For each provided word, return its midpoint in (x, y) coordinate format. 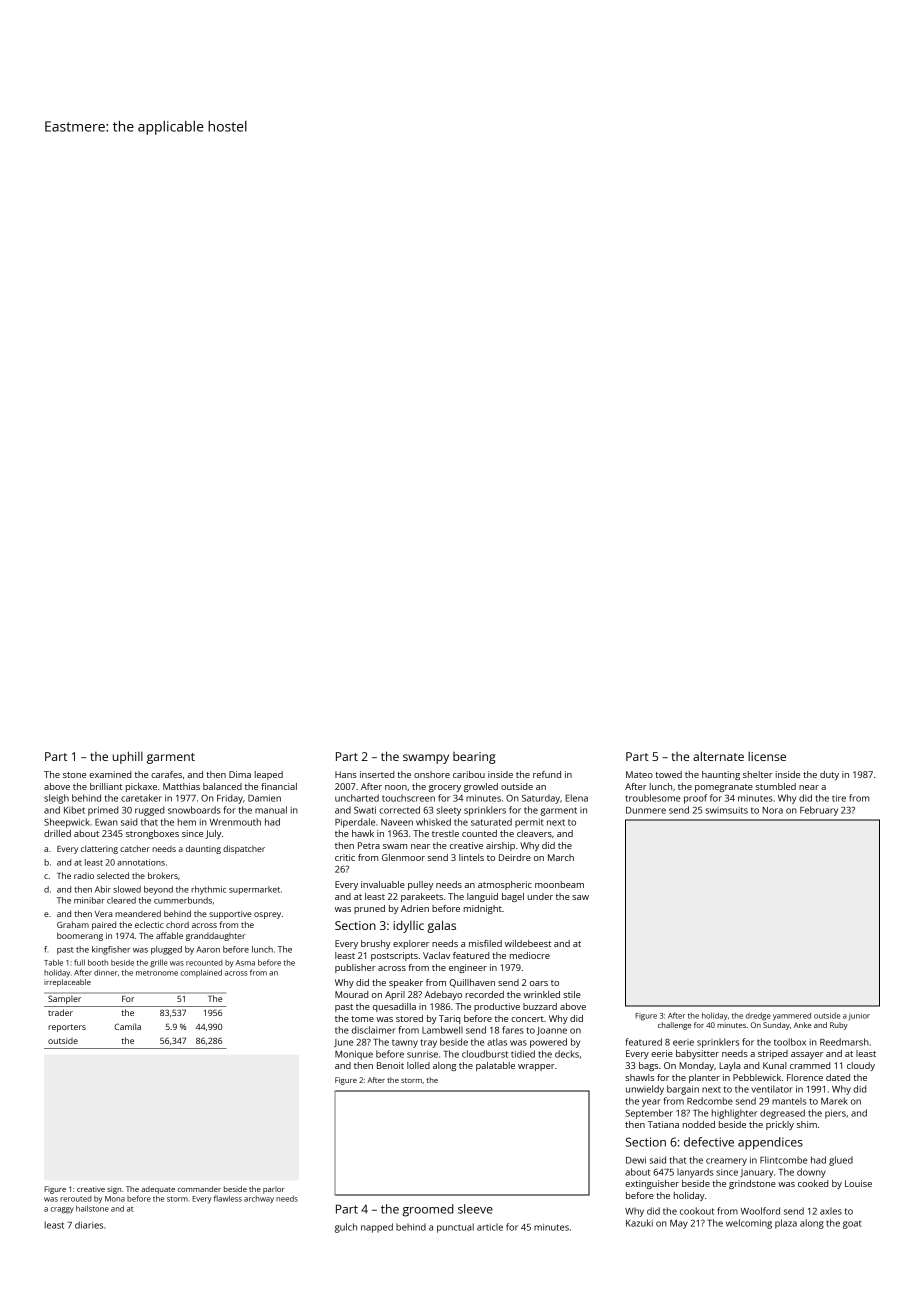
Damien (264, 798)
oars (539, 983)
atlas (497, 1042)
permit (529, 823)
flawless (228, 1198)
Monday (696, 1066)
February (819, 811)
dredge (758, 1017)
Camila (127, 1026)
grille (159, 963)
